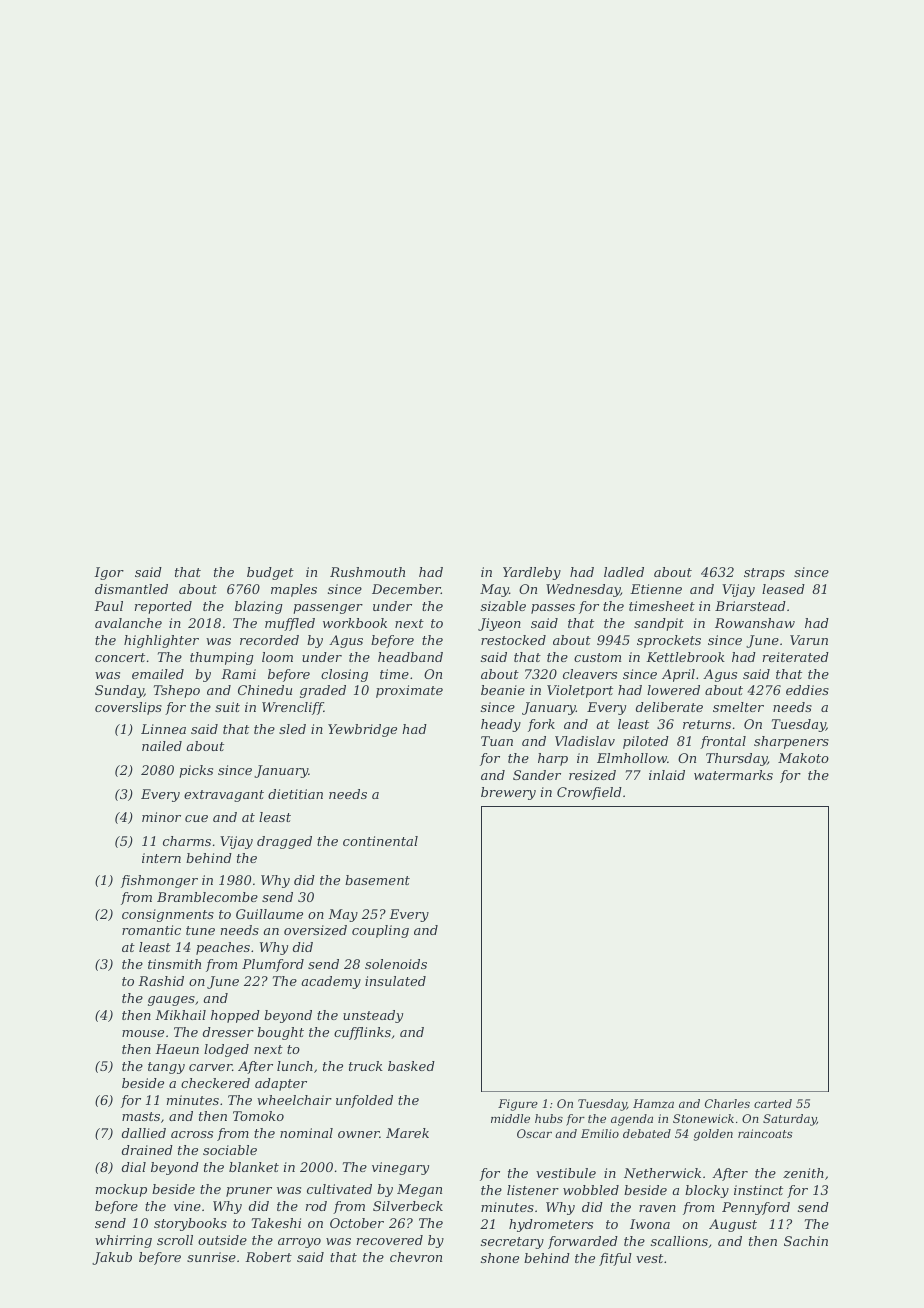 The height and width of the document is (1308, 924). Describe the element at coordinates (158, 674) in the document. I see `emailed` at that location.
